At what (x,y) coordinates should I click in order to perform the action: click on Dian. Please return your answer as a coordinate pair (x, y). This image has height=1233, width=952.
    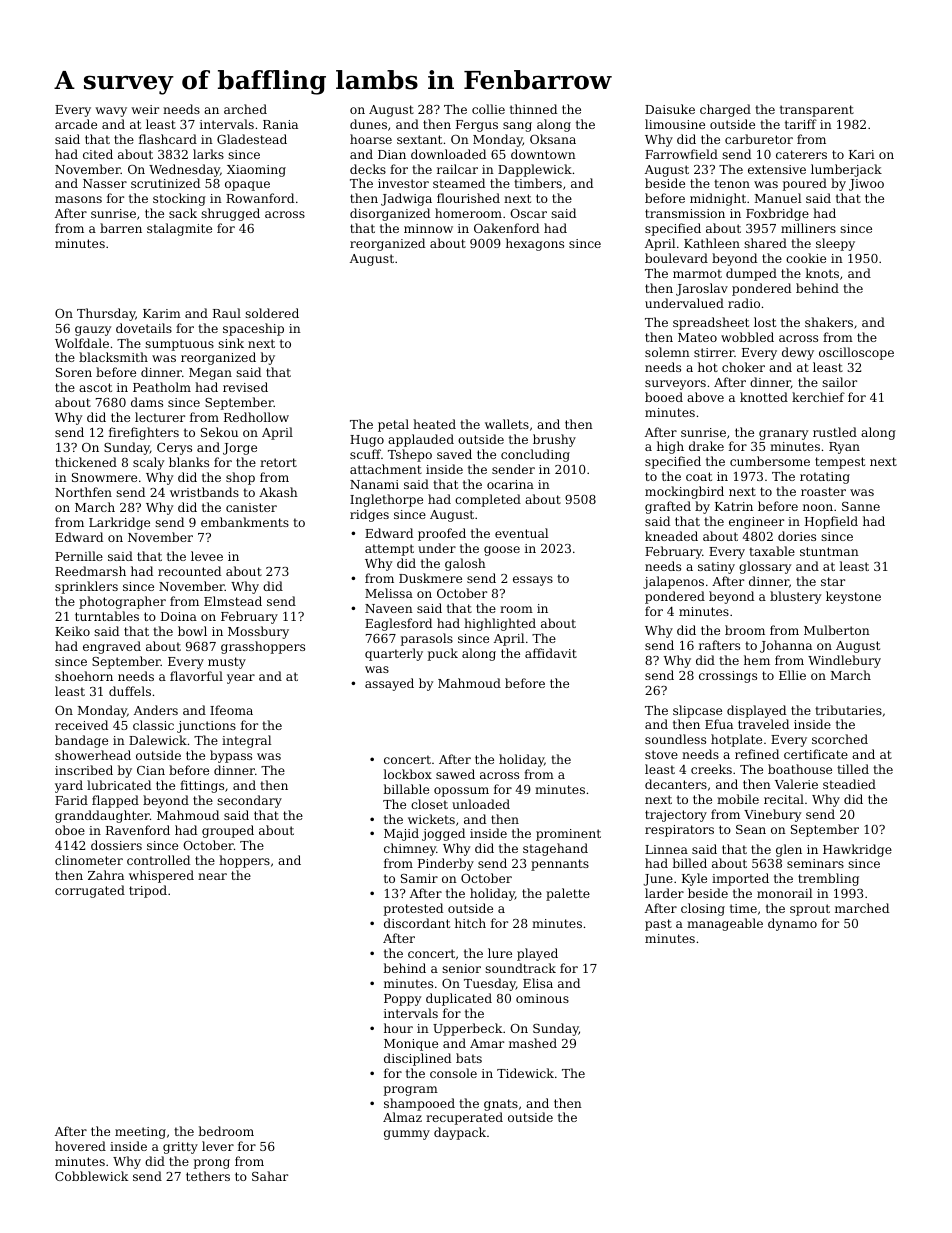
    Looking at the image, I should click on (392, 154).
